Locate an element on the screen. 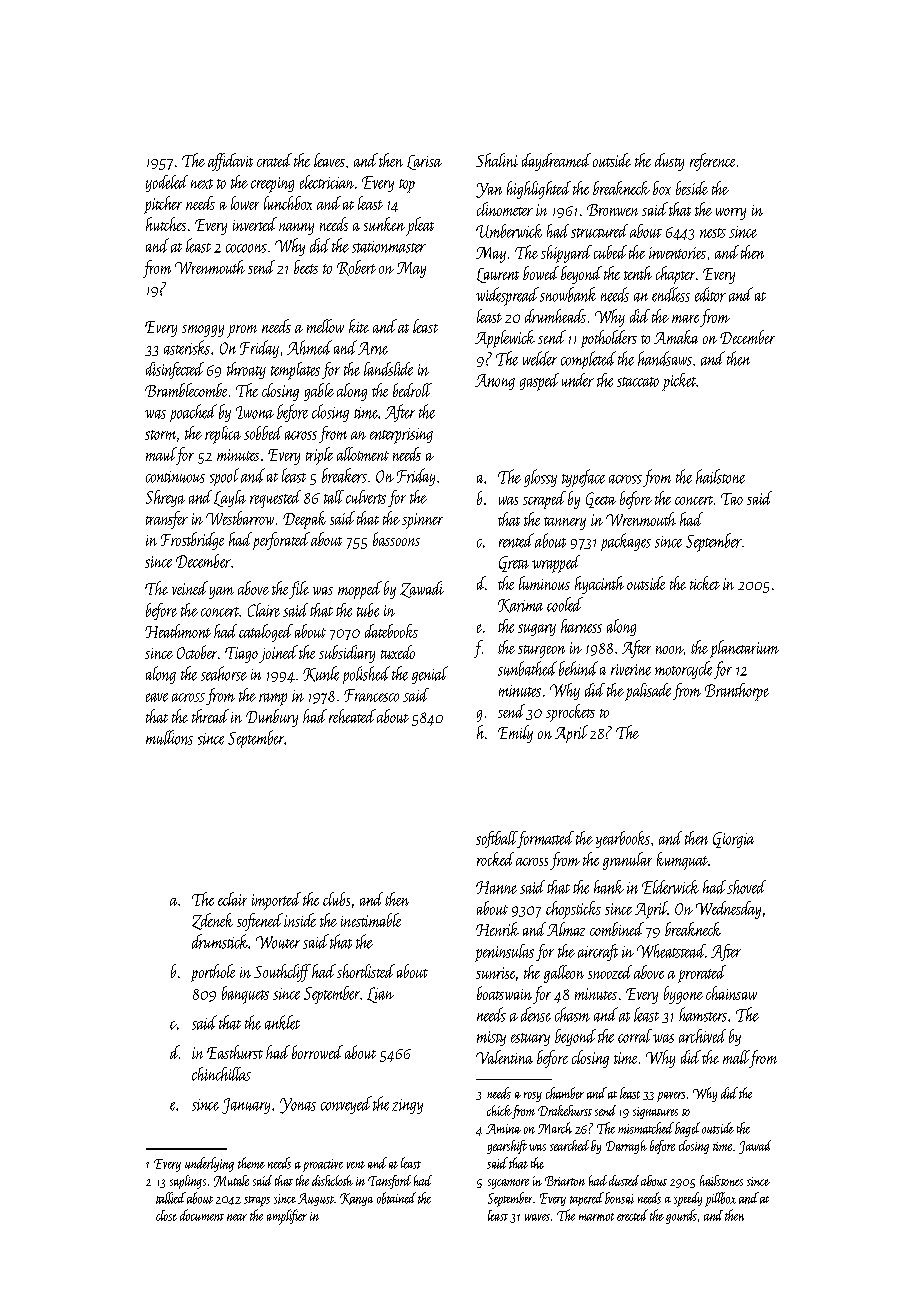 Image resolution: width=924 pixels, height=1311 pixels. close is located at coordinates (166, 1215).
